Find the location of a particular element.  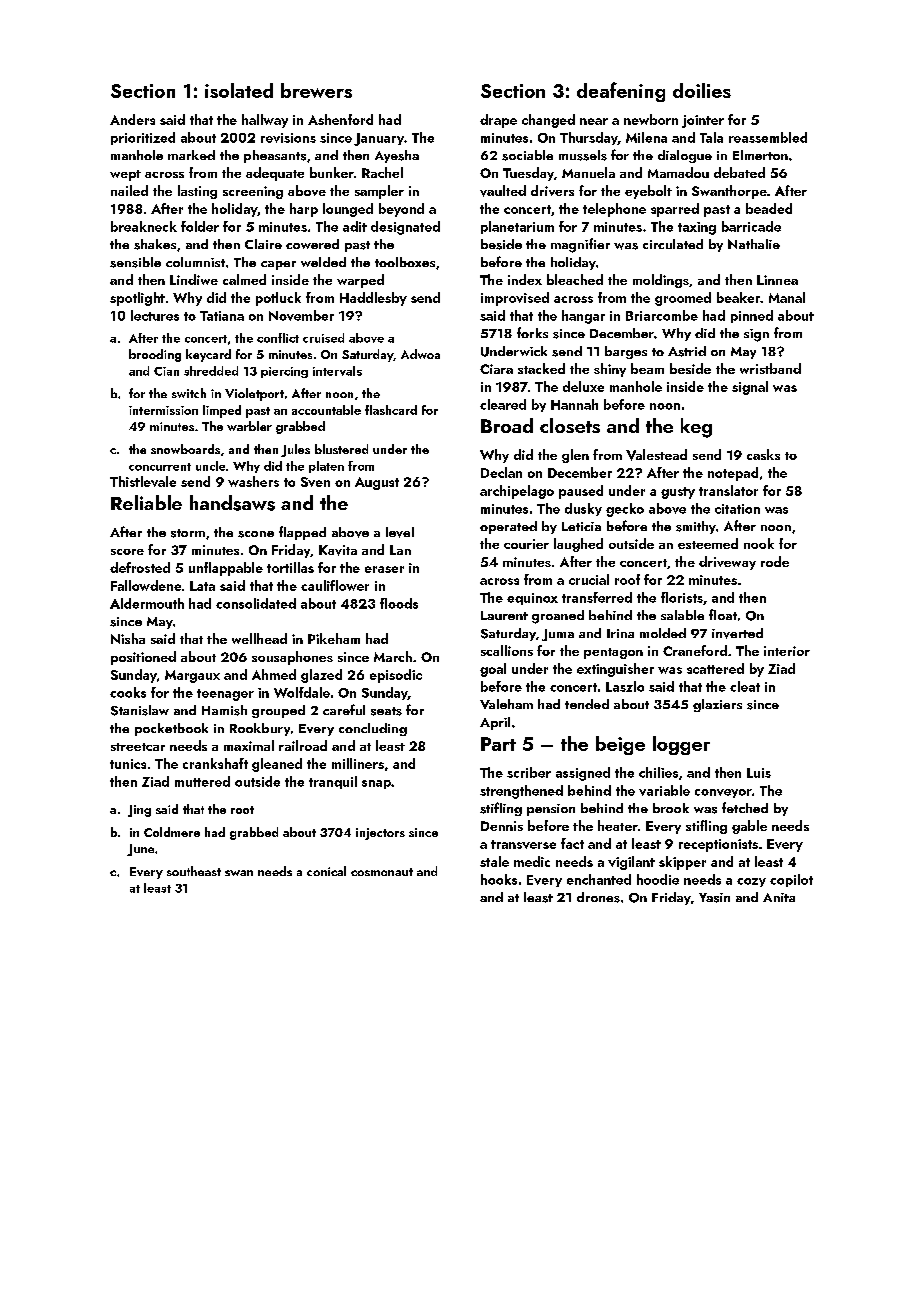

brewers is located at coordinates (316, 90).
